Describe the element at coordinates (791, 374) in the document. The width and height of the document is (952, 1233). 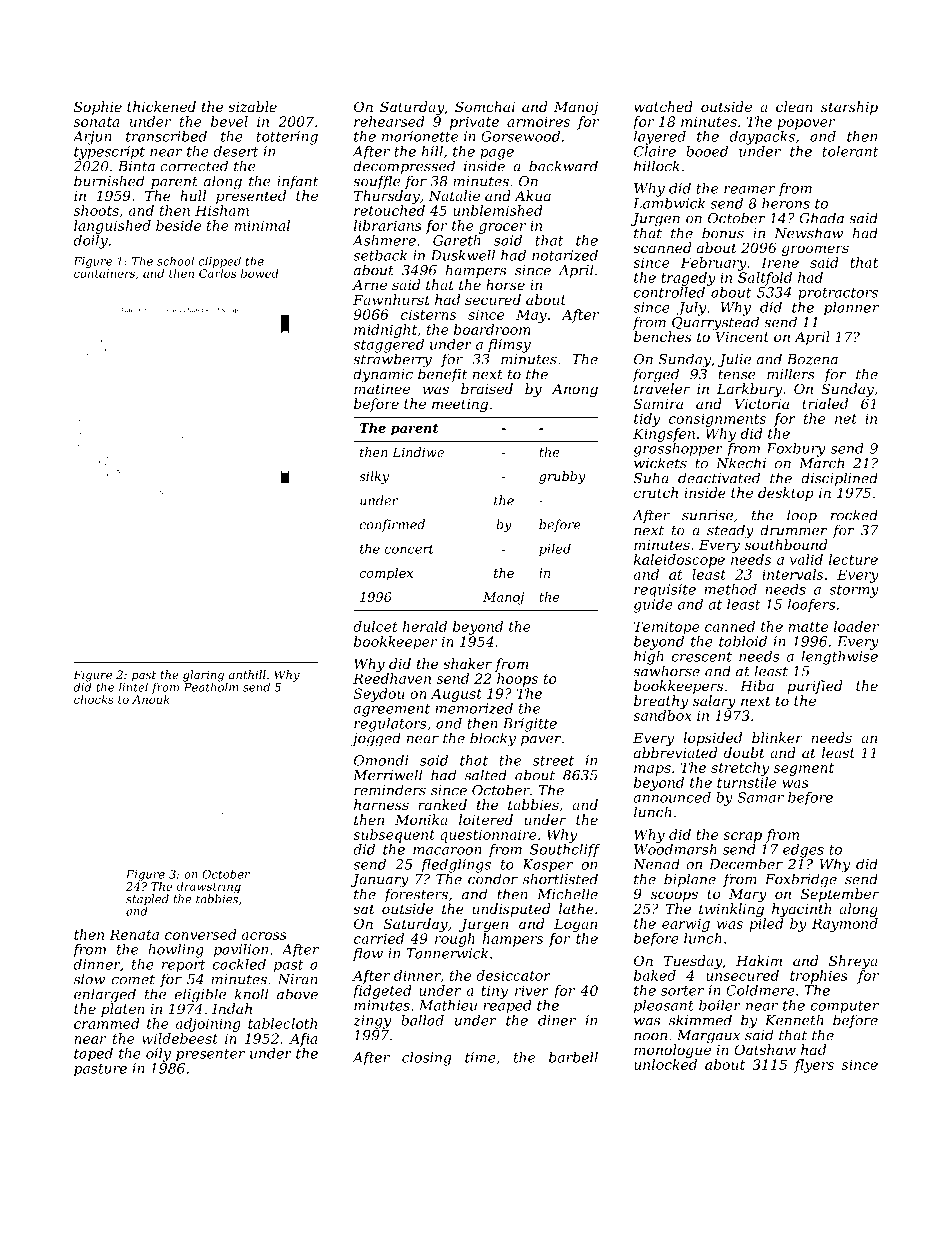
I see `millers` at that location.
